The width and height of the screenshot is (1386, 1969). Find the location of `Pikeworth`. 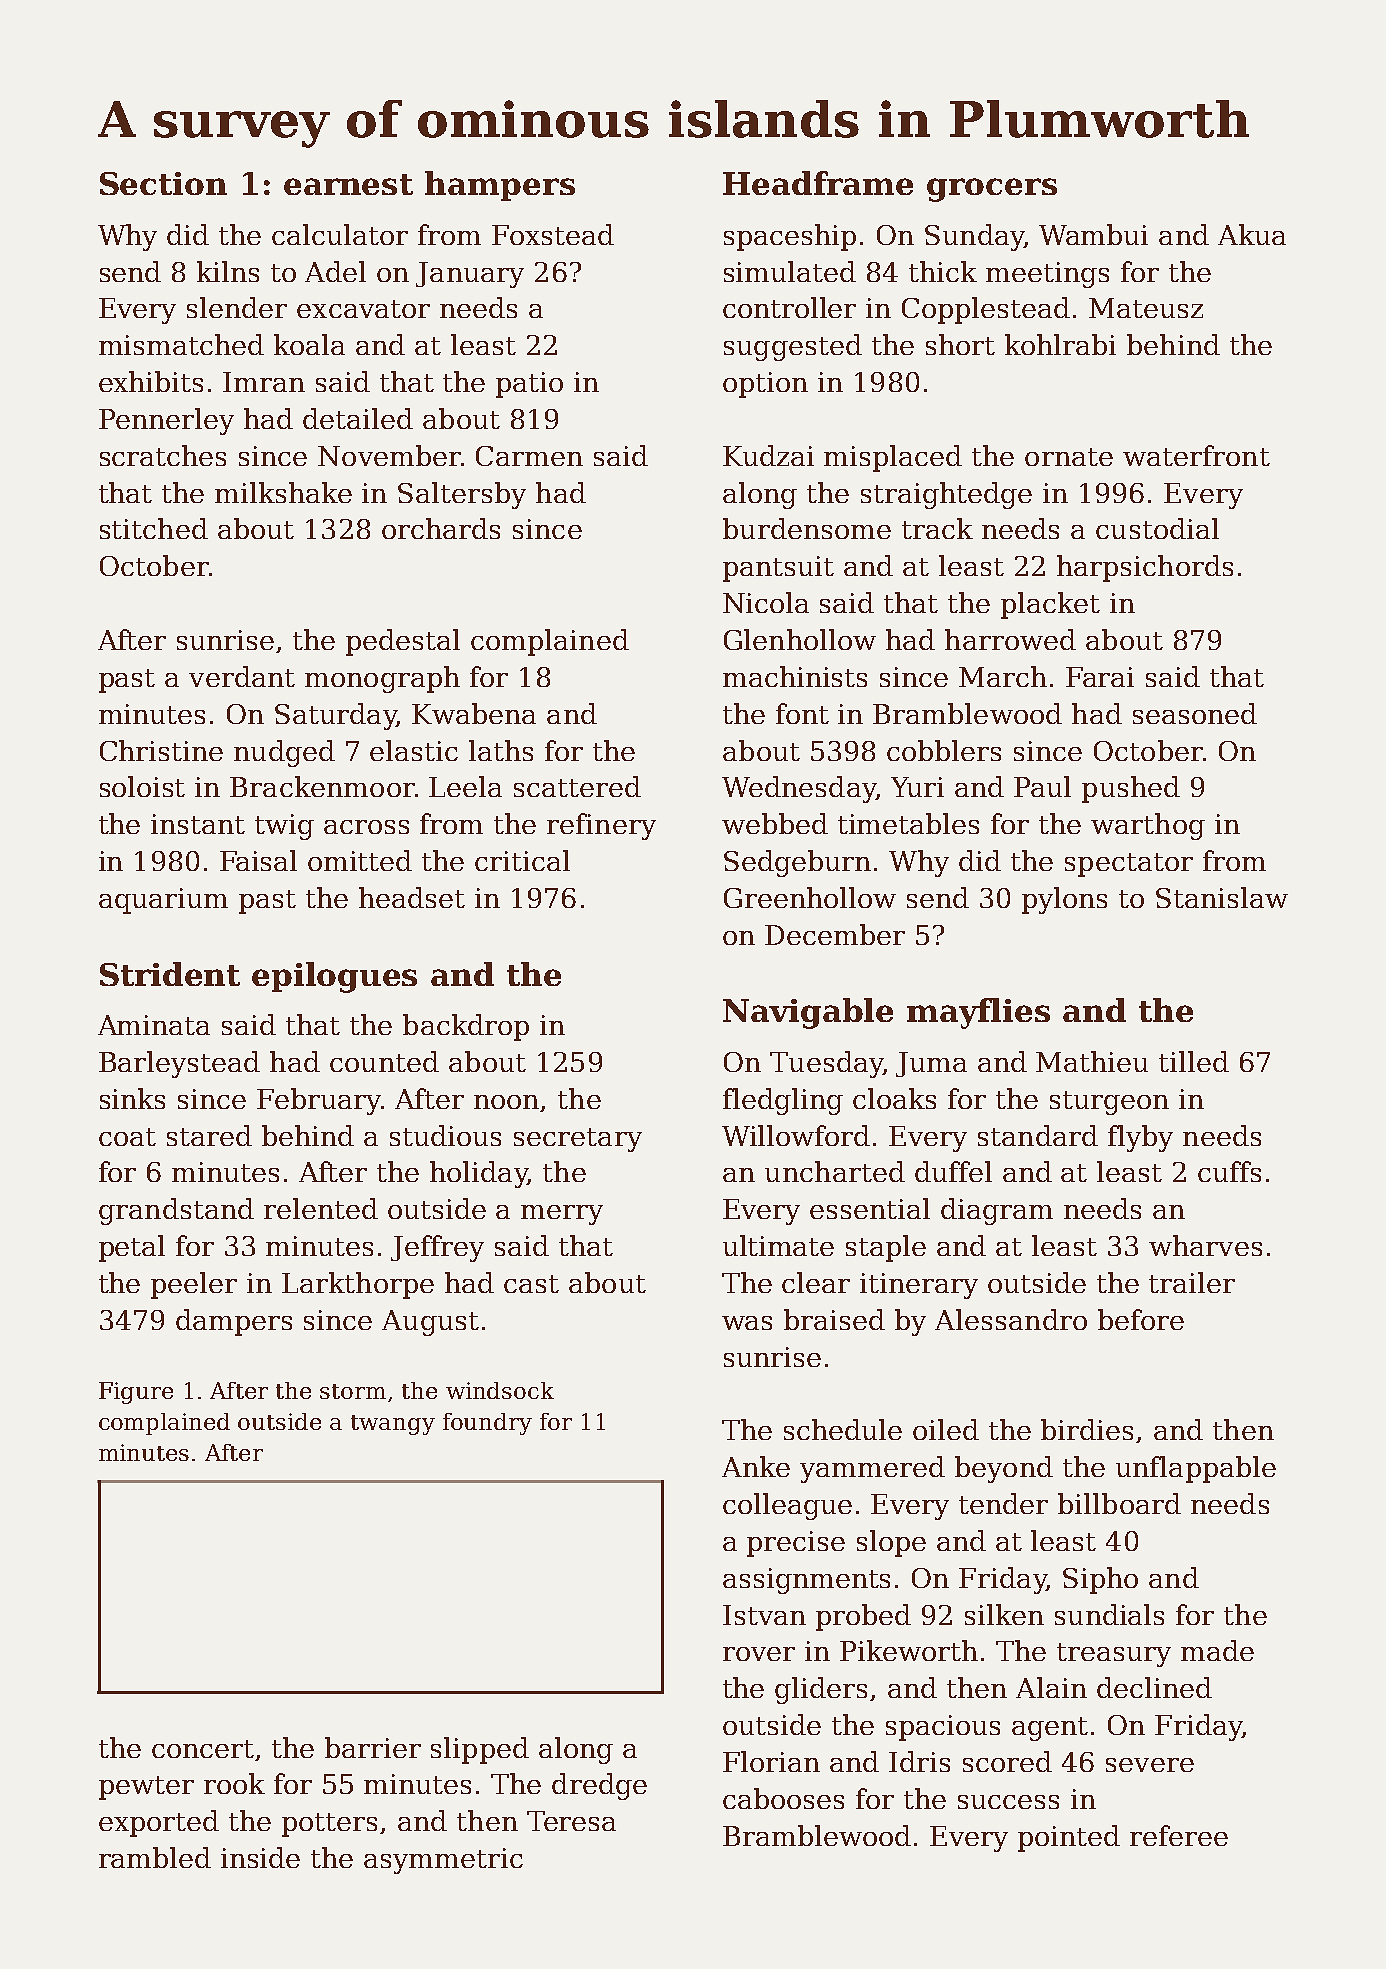

Pikeworth is located at coordinates (909, 1650).
